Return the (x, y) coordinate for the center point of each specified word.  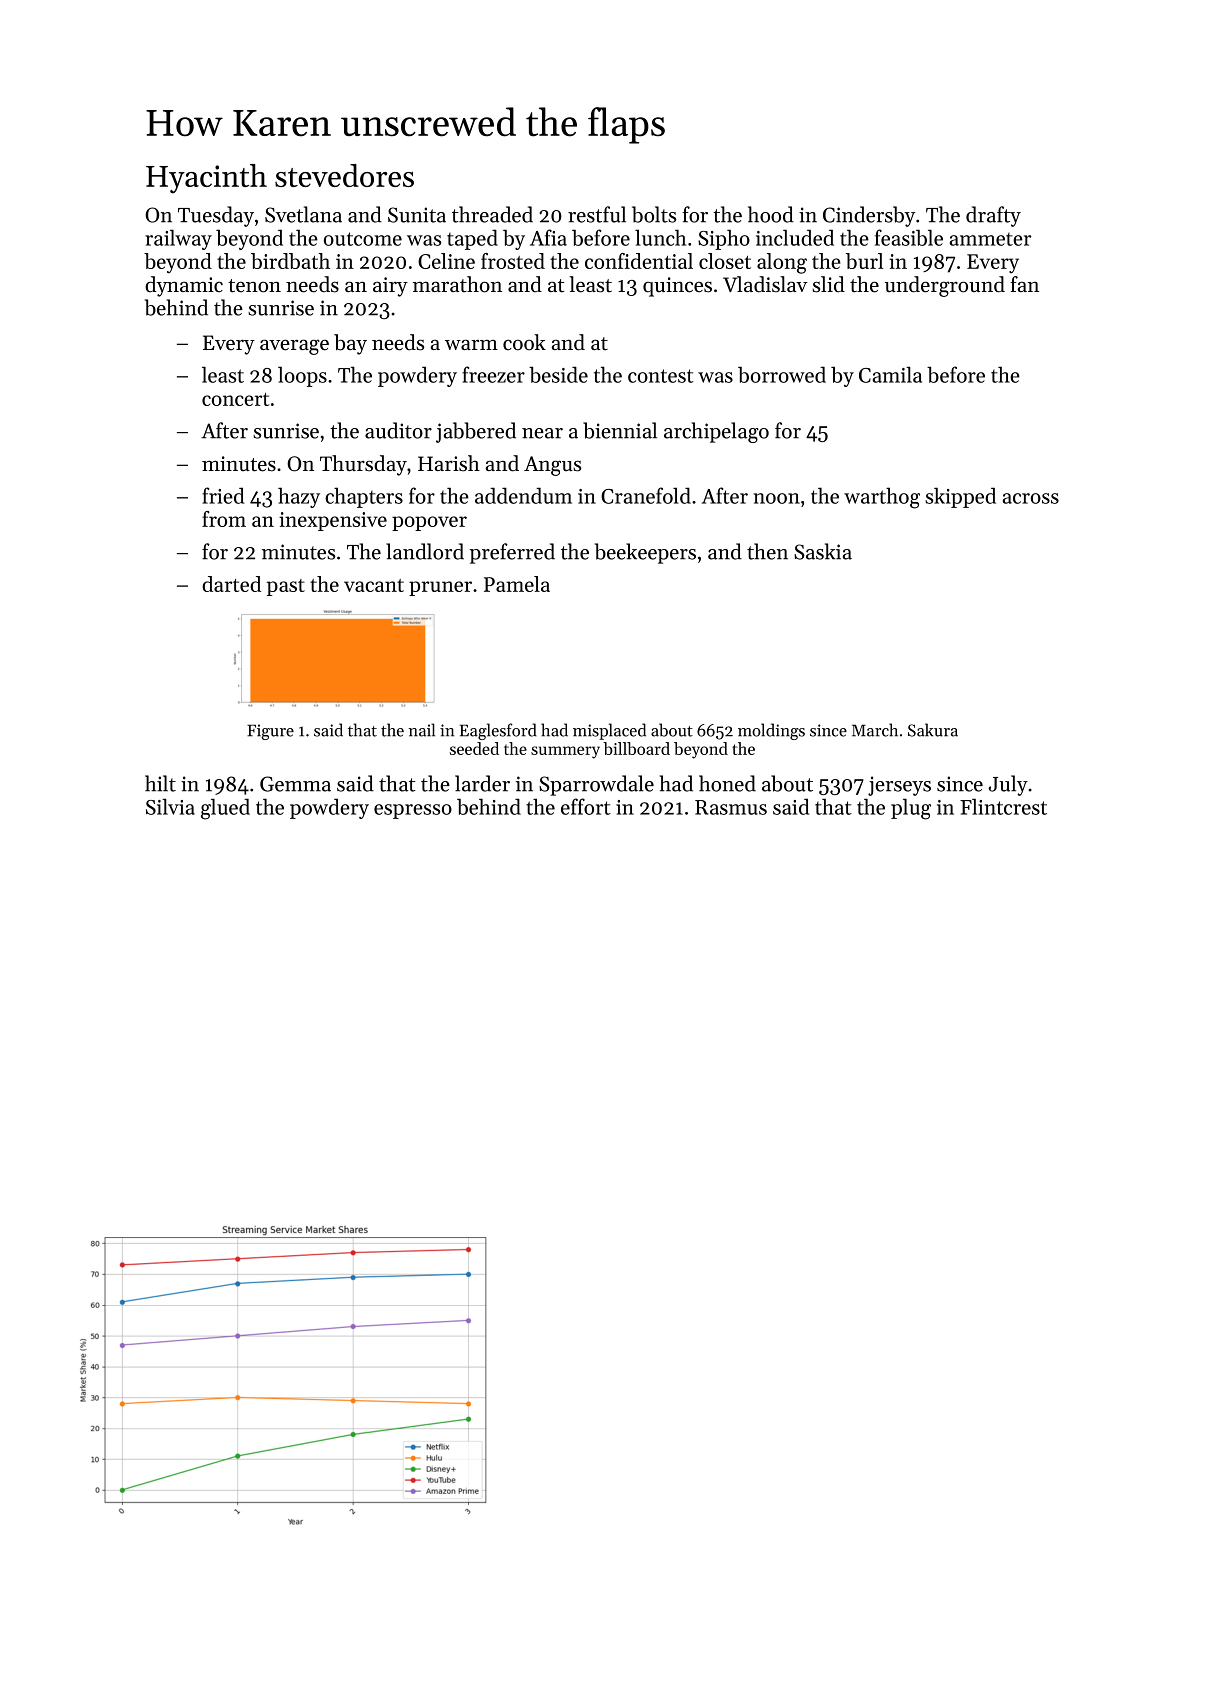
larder (482, 783)
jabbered (476, 432)
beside (558, 374)
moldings (771, 731)
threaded (492, 214)
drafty (993, 216)
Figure (270, 732)
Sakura (933, 730)
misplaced (609, 731)
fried (223, 495)
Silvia (170, 806)
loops (302, 376)
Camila (890, 374)
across (1031, 498)
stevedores (344, 175)
